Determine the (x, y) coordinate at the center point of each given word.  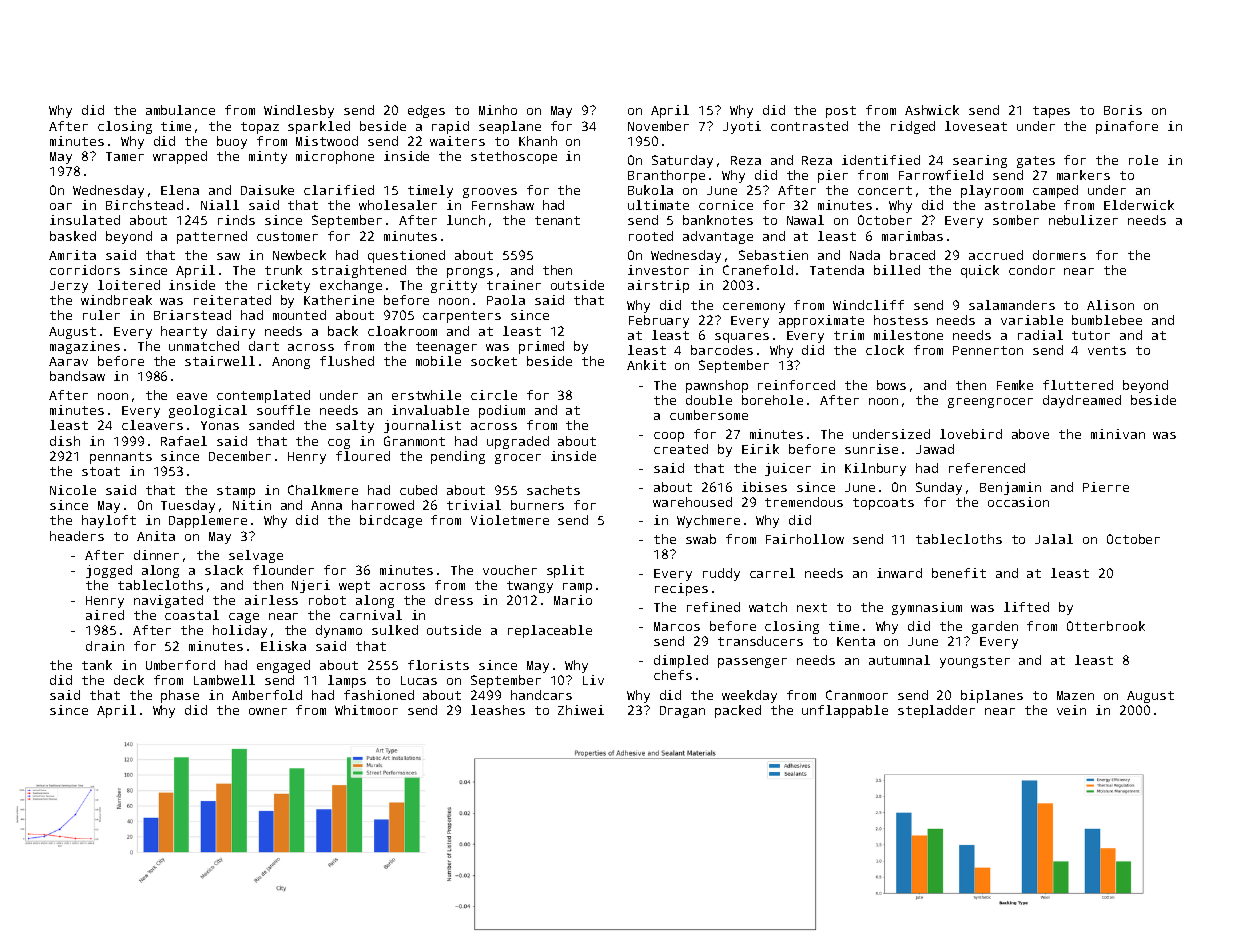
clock (885, 350)
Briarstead (192, 315)
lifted (1026, 607)
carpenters (462, 317)
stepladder (936, 711)
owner (268, 711)
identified (881, 160)
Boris (1123, 110)
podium (502, 411)
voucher (510, 570)
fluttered (1078, 385)
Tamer (125, 156)
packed (738, 711)
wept (354, 587)
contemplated (263, 396)
